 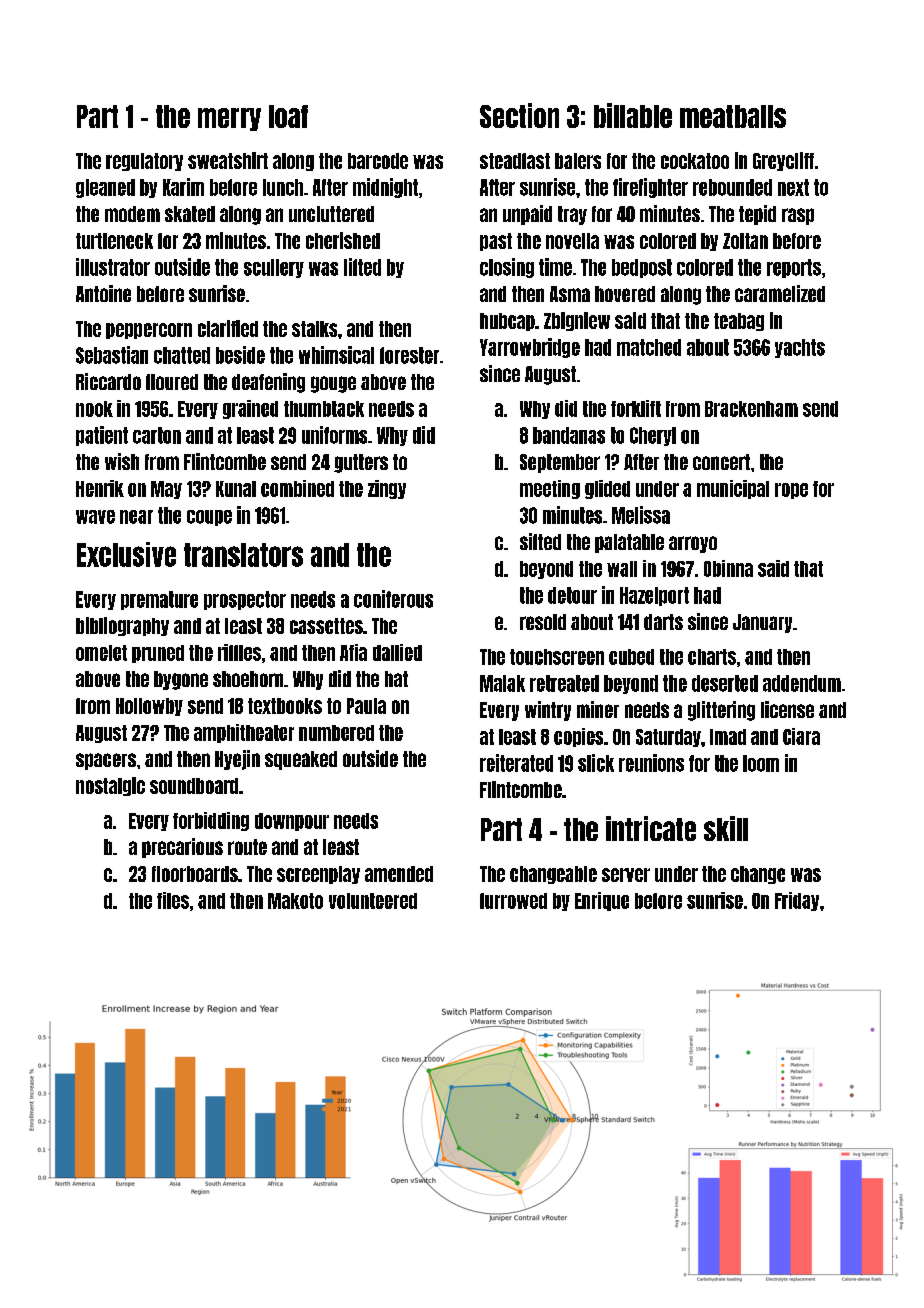 I want to click on Greycliff, so click(x=783, y=161).
